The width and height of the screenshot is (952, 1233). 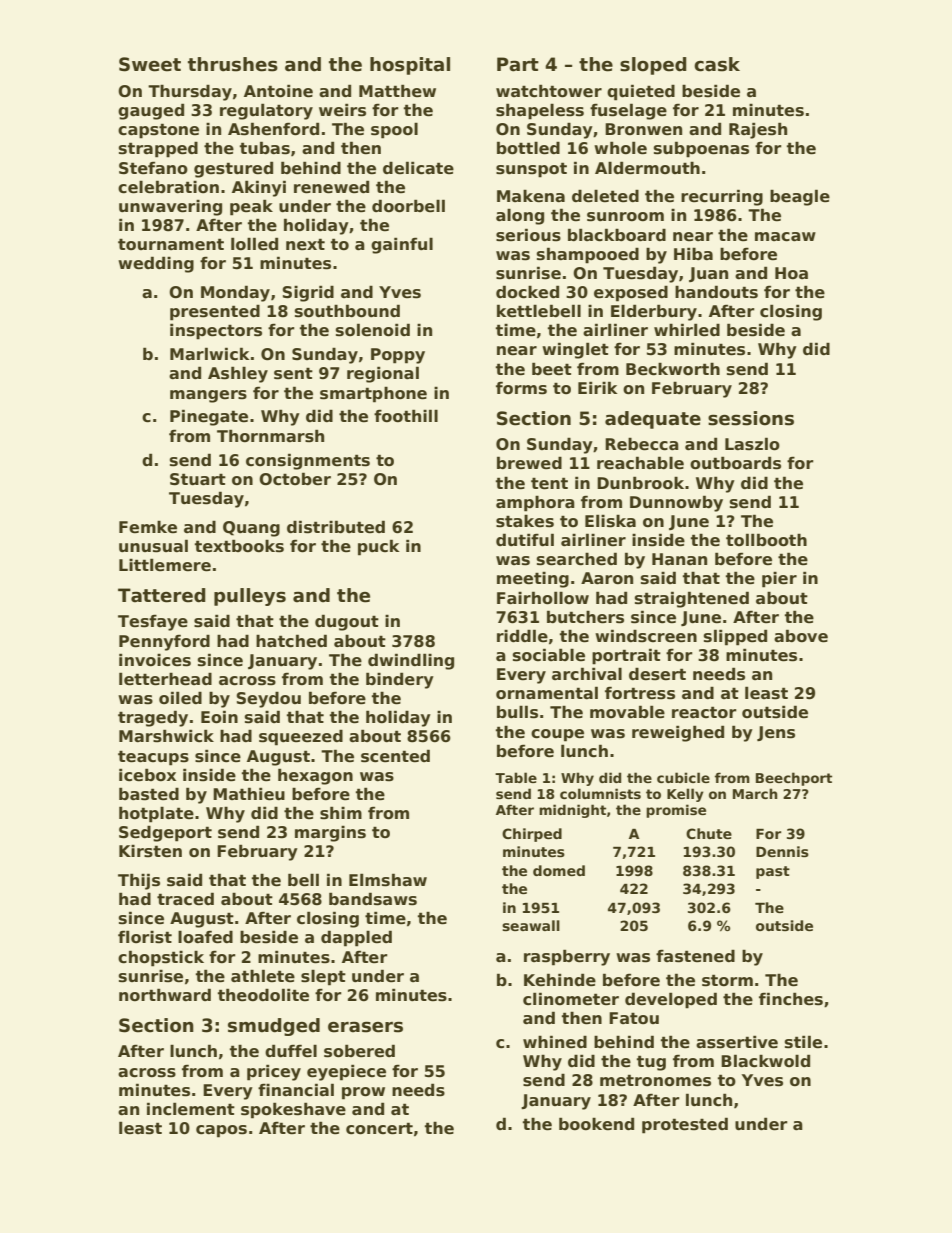 What do you see at coordinates (191, 1109) in the screenshot?
I see `inclement` at bounding box center [191, 1109].
